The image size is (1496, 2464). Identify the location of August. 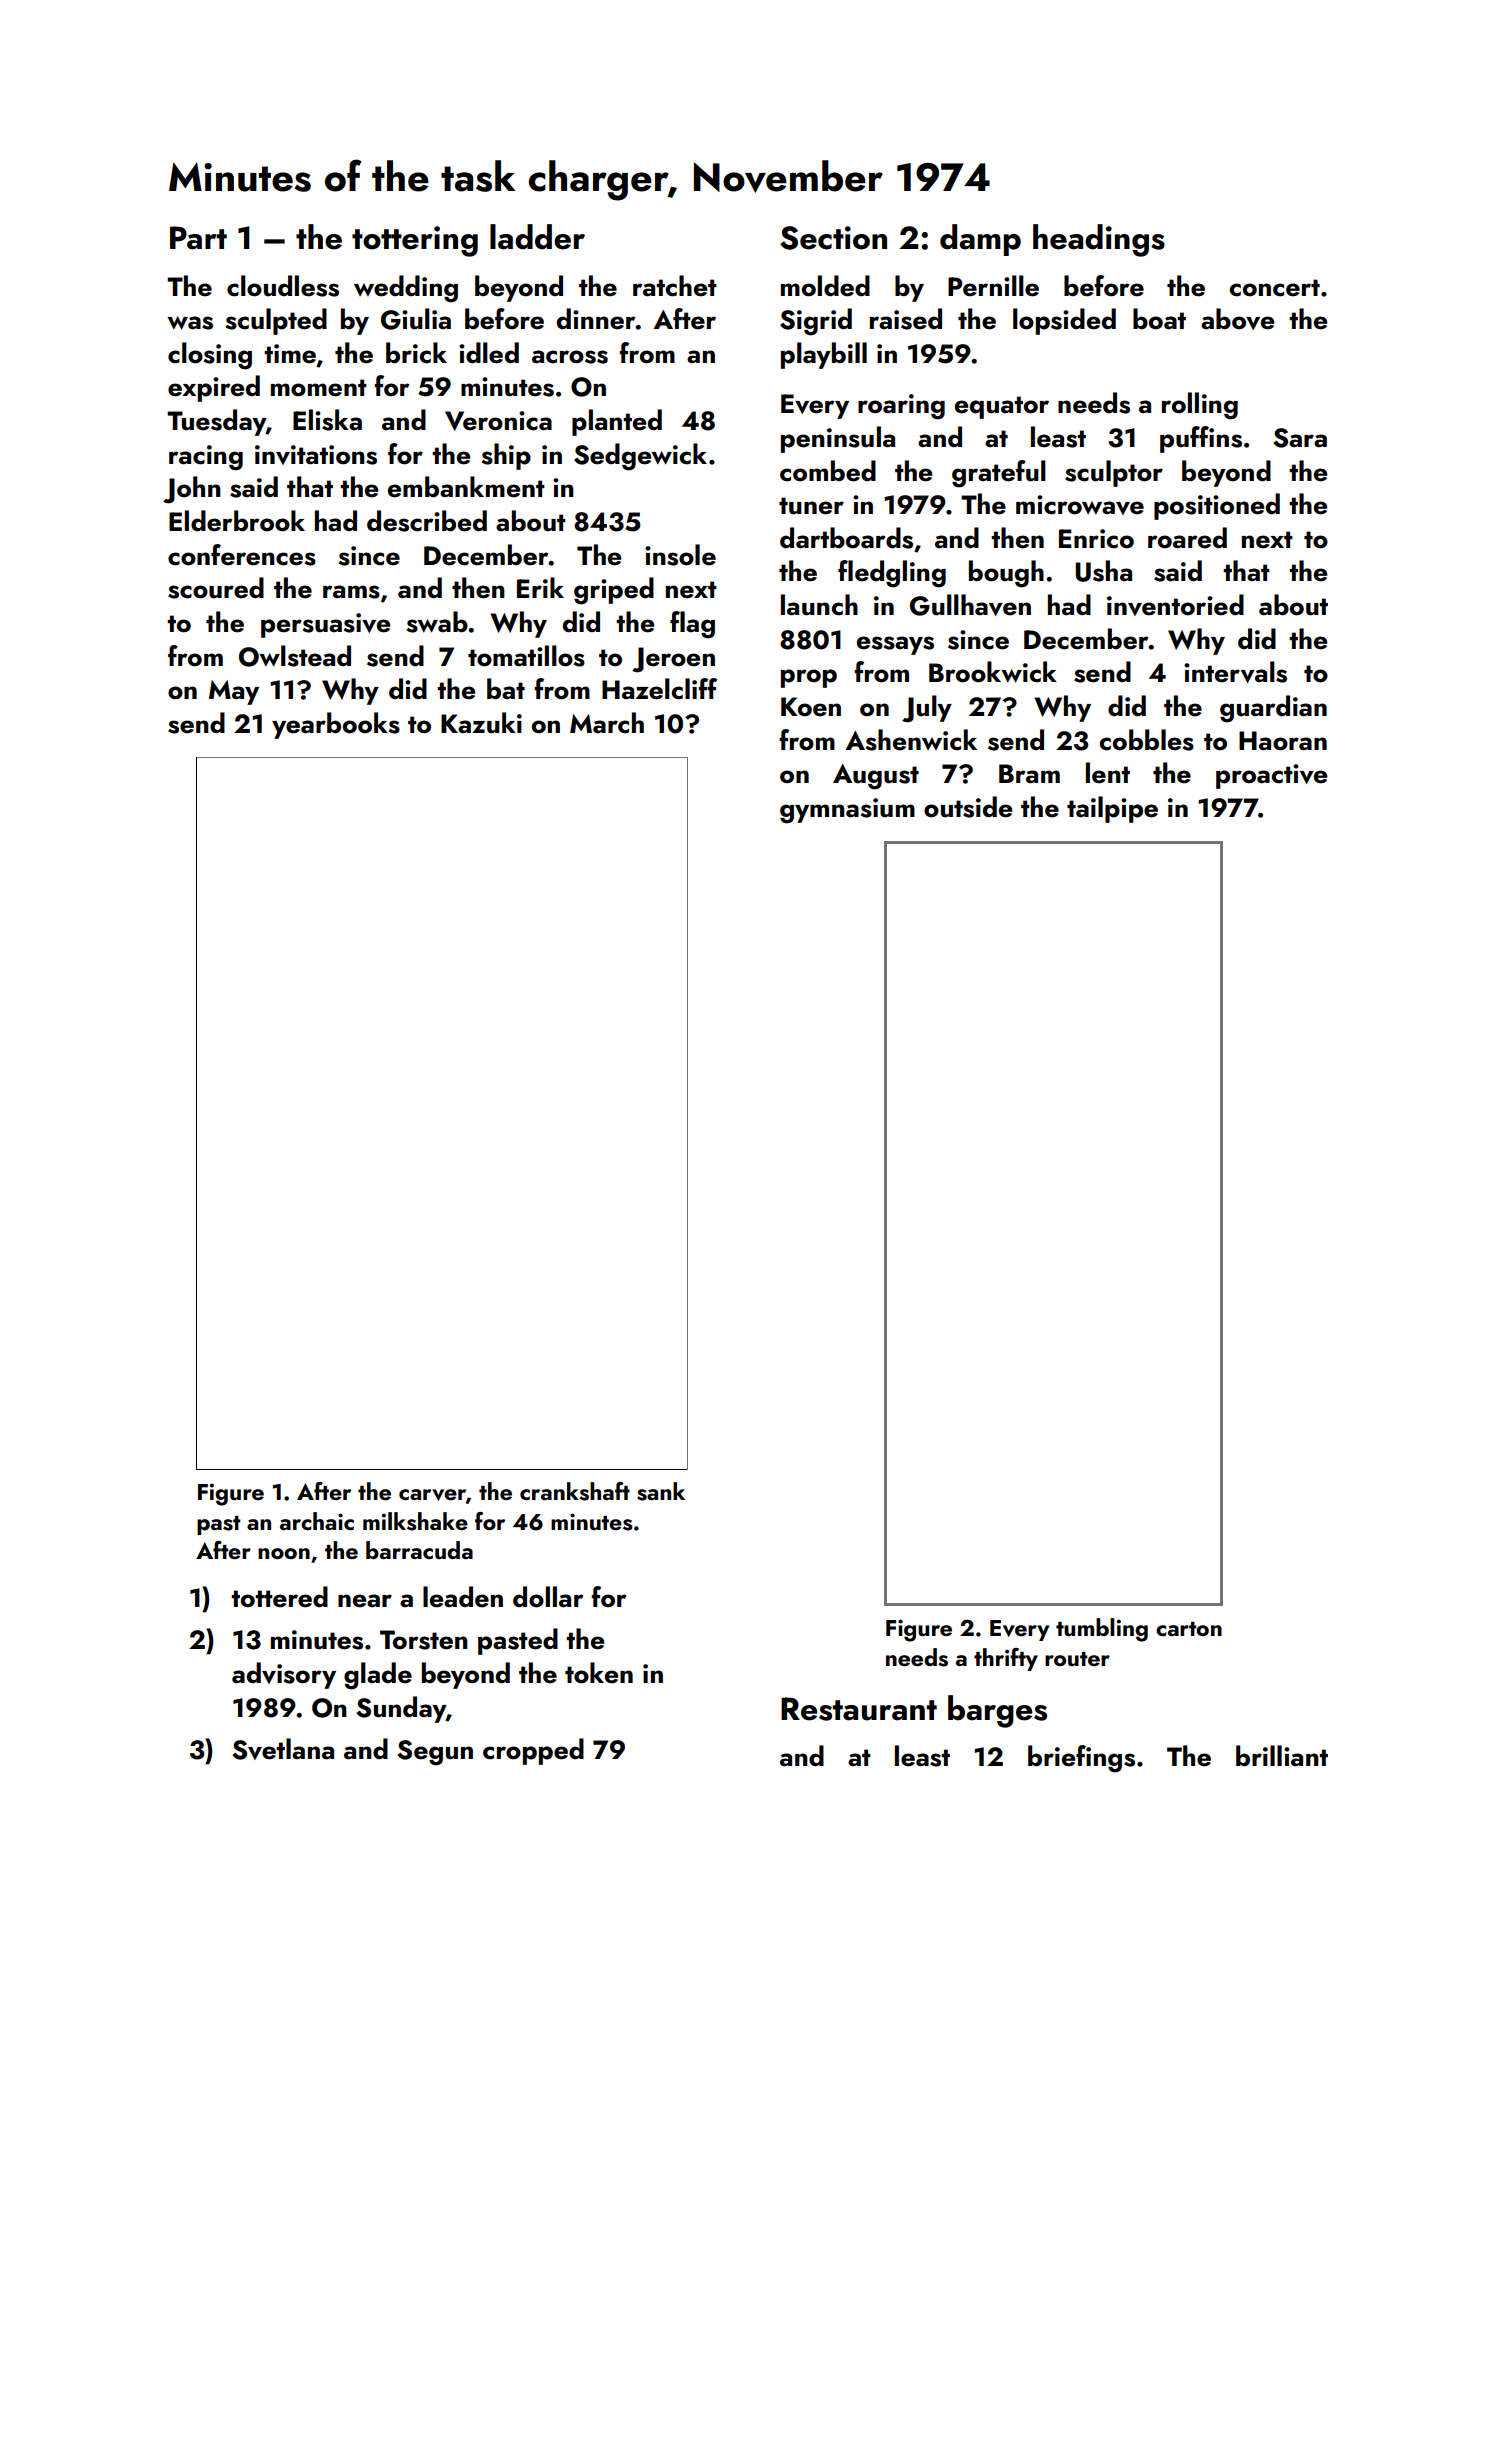
(876, 777).
